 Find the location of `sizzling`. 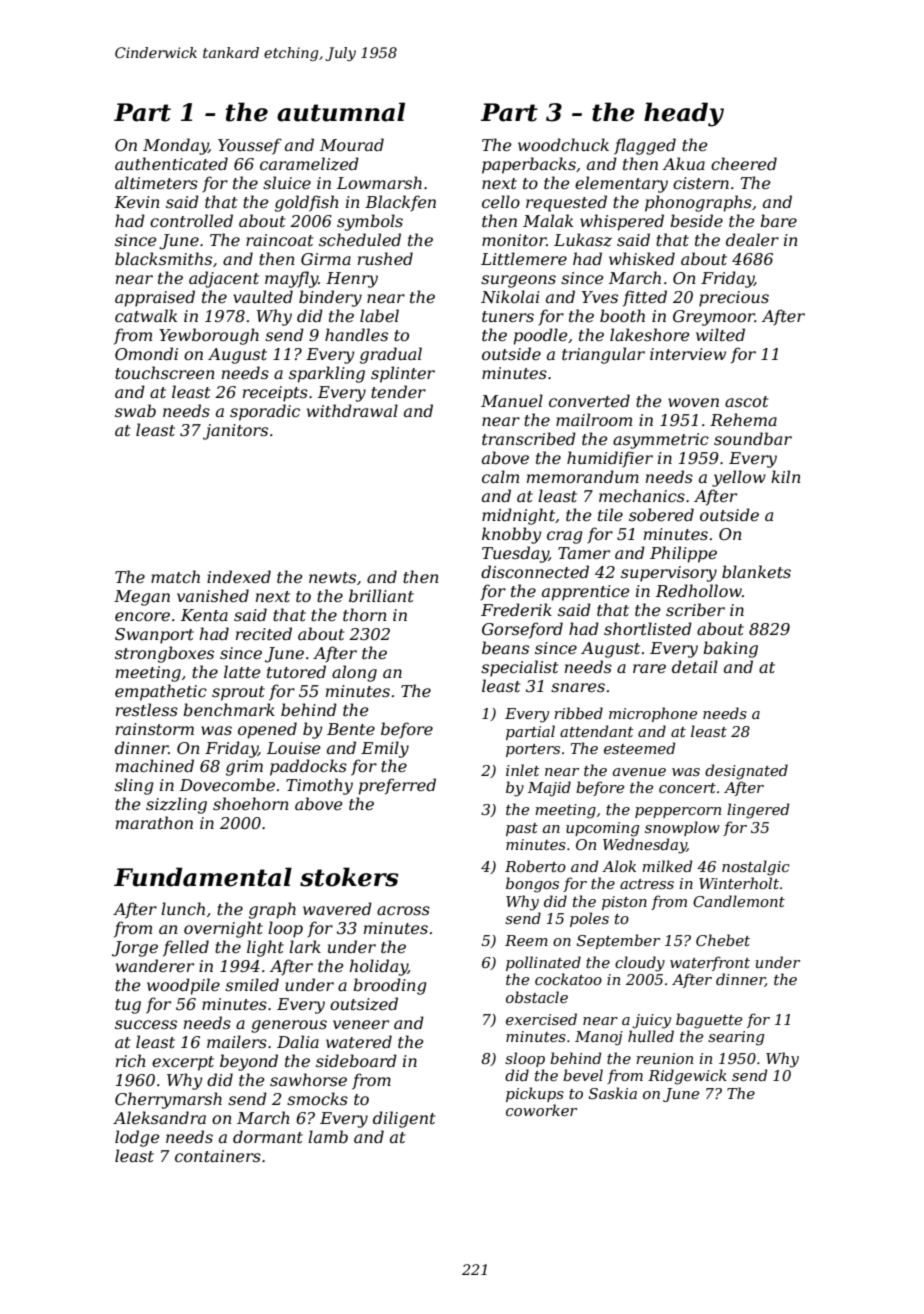

sizzling is located at coordinates (176, 805).
